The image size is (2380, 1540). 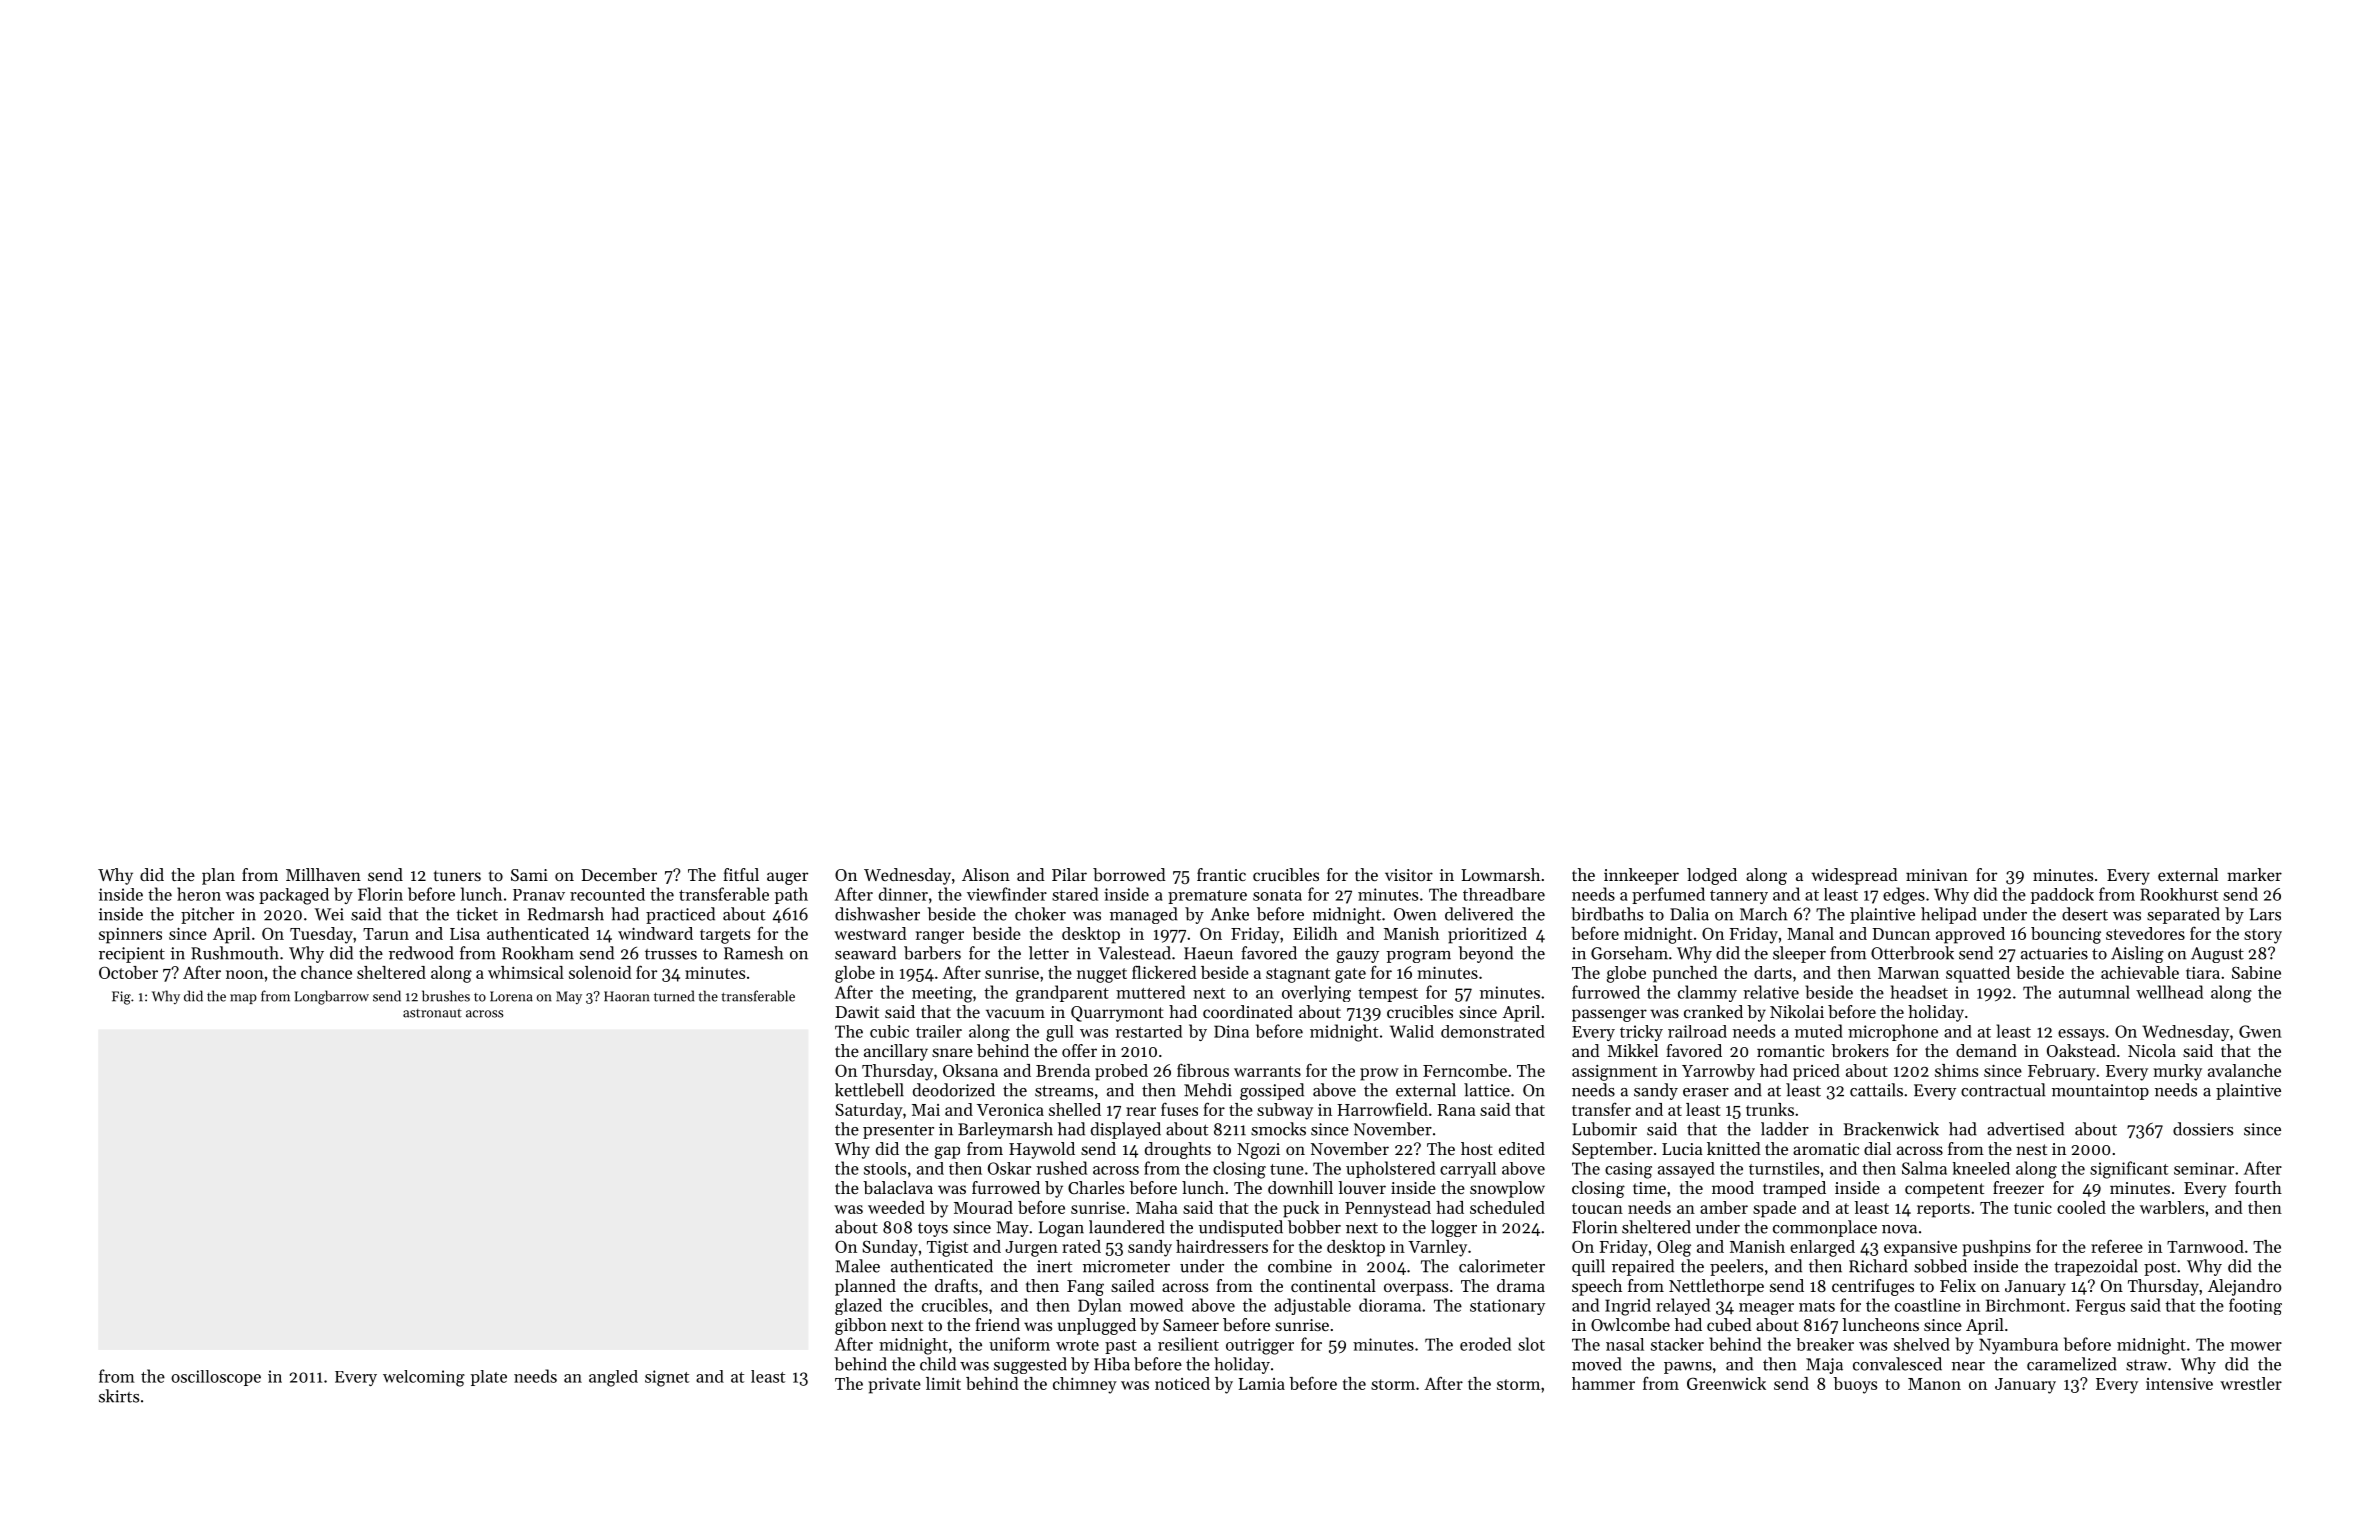 I want to click on Millhaven, so click(x=323, y=874).
